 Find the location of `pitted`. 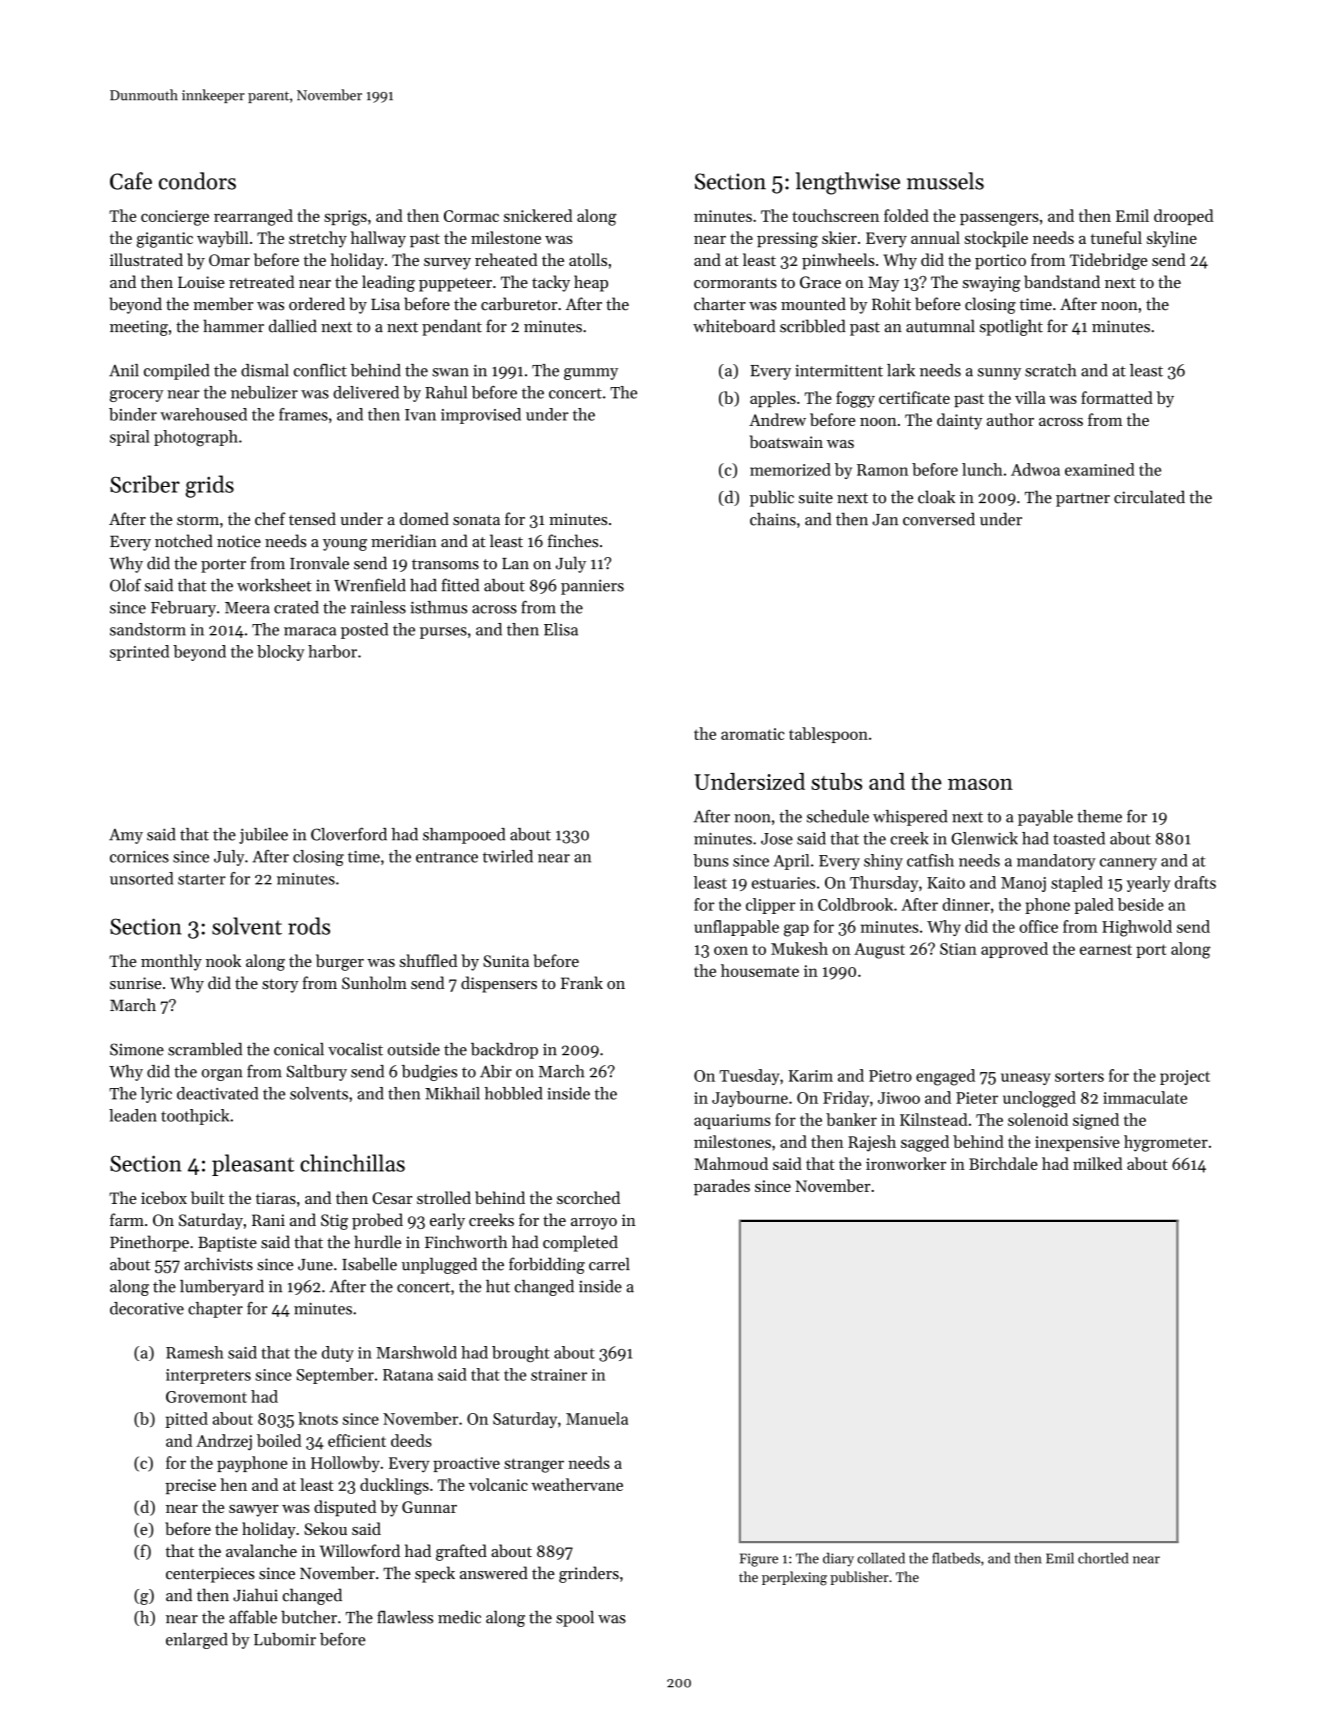

pitted is located at coordinates (187, 1420).
